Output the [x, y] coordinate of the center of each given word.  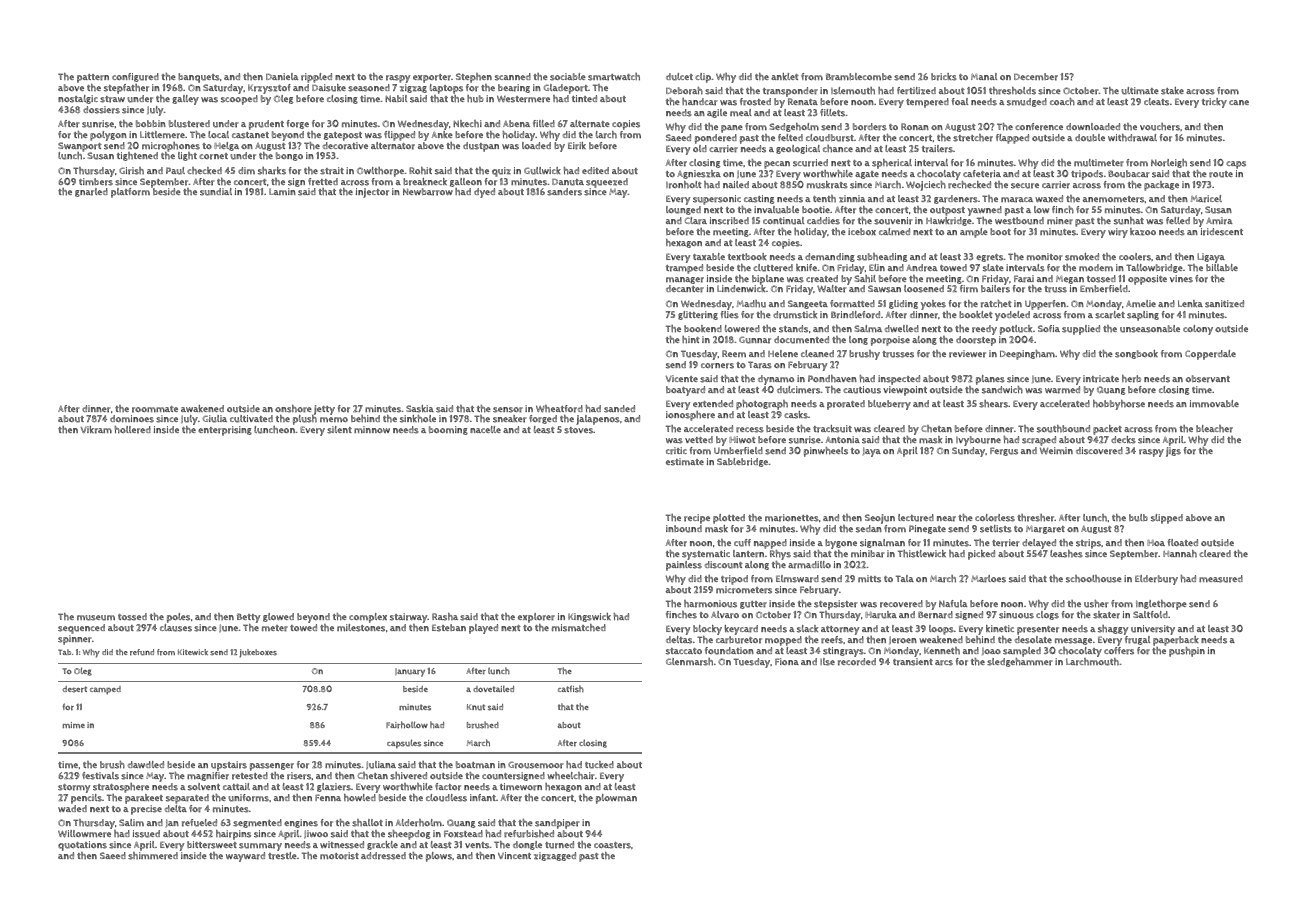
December [1036, 77]
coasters [612, 845]
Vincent [514, 855]
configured [135, 77]
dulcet [679, 77]
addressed [383, 856]
